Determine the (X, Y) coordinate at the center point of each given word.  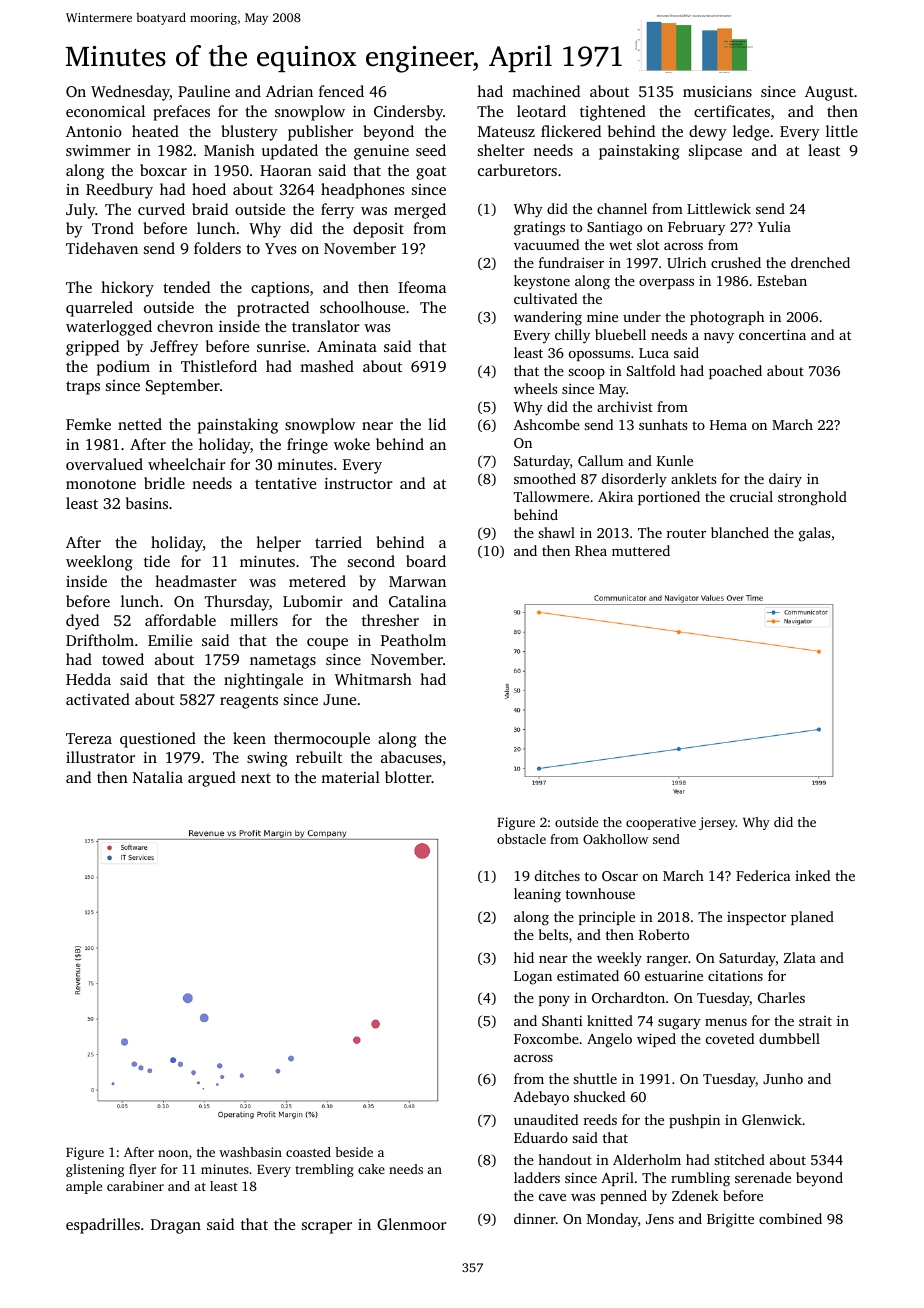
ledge (751, 133)
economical (105, 111)
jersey (717, 823)
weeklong (99, 563)
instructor (358, 483)
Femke (88, 424)
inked (812, 875)
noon (173, 1153)
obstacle (521, 839)
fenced (341, 91)
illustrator (100, 757)
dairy (785, 480)
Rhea (591, 550)
